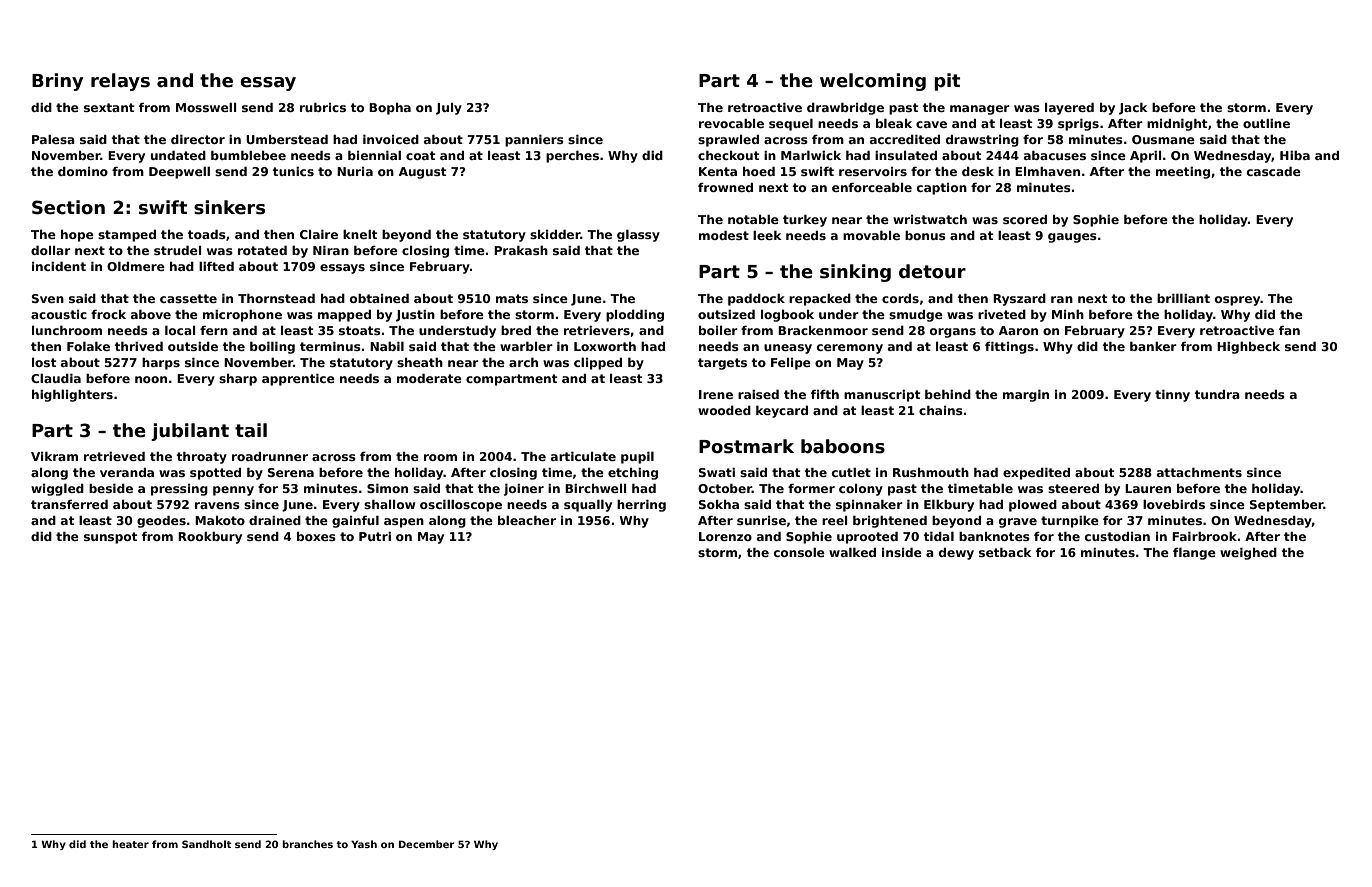 The width and height of the screenshot is (1372, 887). Describe the element at coordinates (905, 139) in the screenshot. I see `accredited` at that location.
